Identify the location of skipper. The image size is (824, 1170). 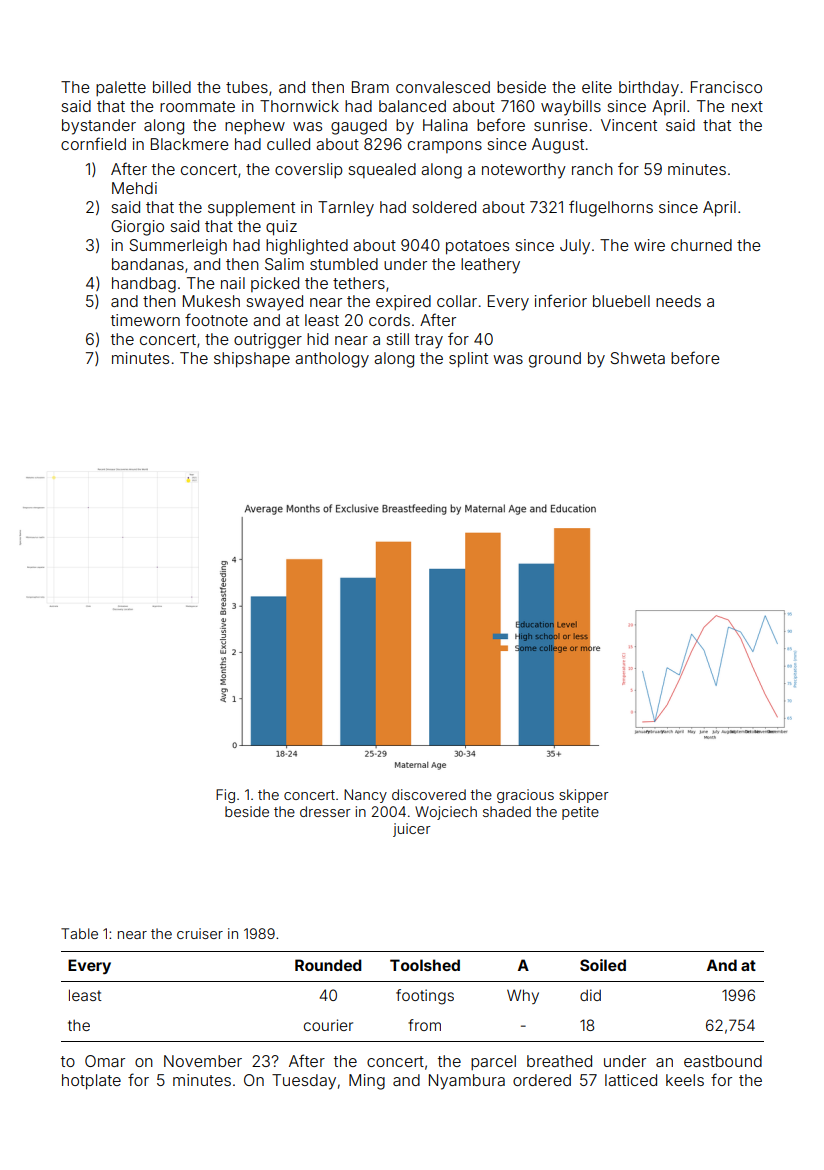
(584, 796).
